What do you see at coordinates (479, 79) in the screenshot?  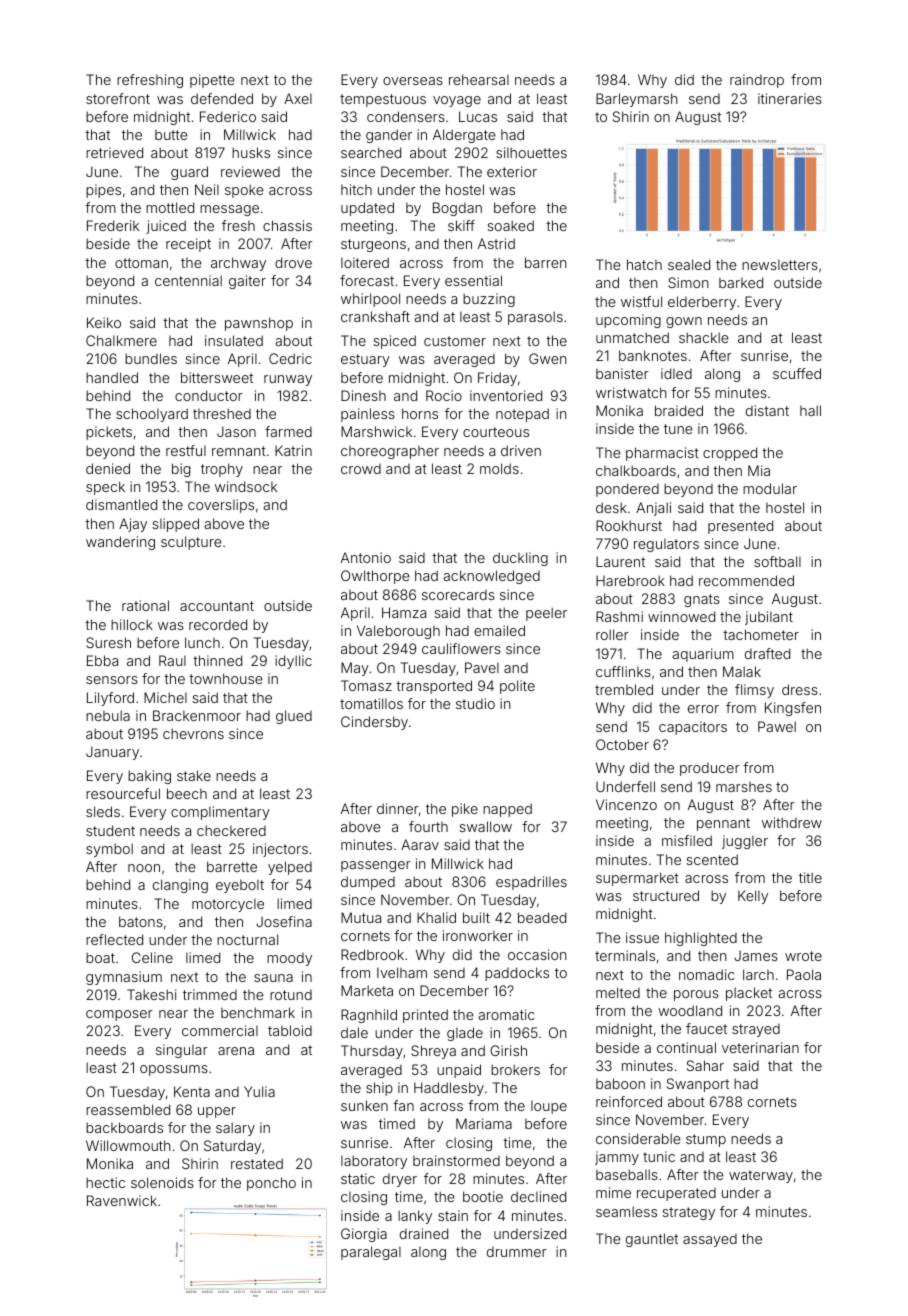 I see `rehearsal` at bounding box center [479, 79].
